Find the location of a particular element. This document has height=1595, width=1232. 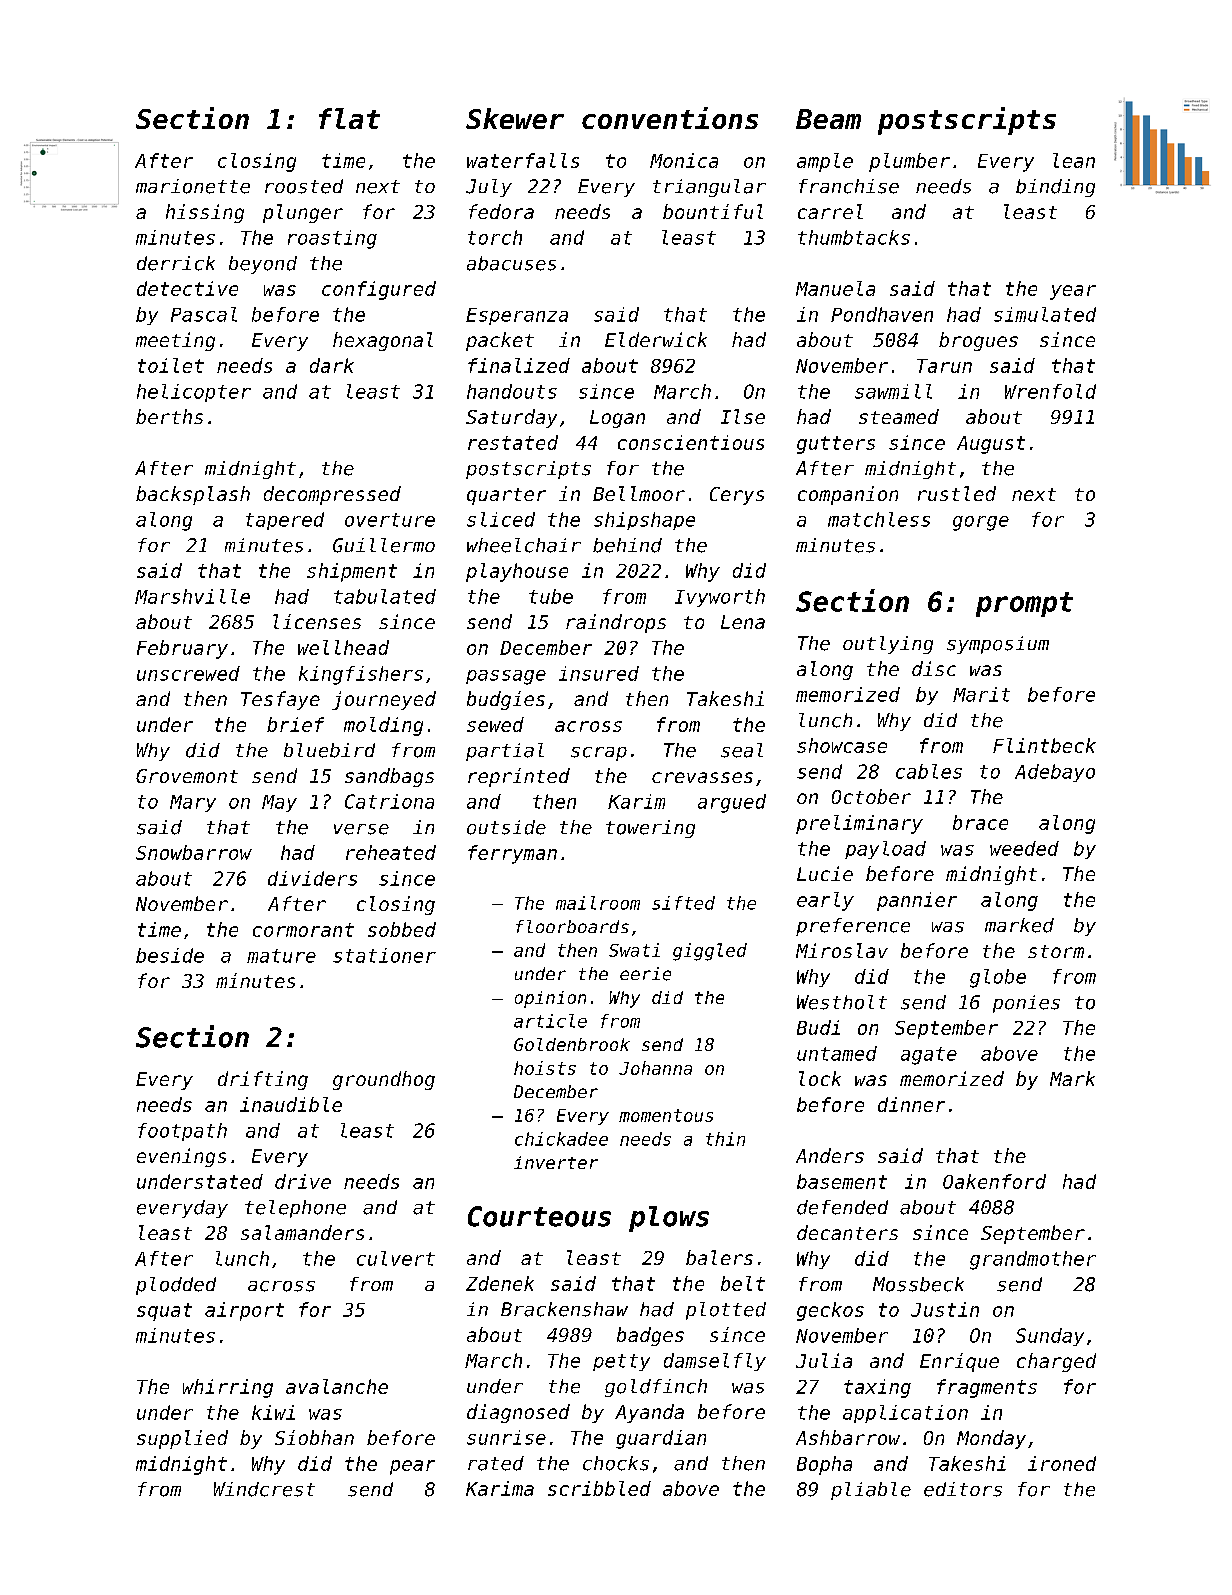

plodded is located at coordinates (176, 1286).
